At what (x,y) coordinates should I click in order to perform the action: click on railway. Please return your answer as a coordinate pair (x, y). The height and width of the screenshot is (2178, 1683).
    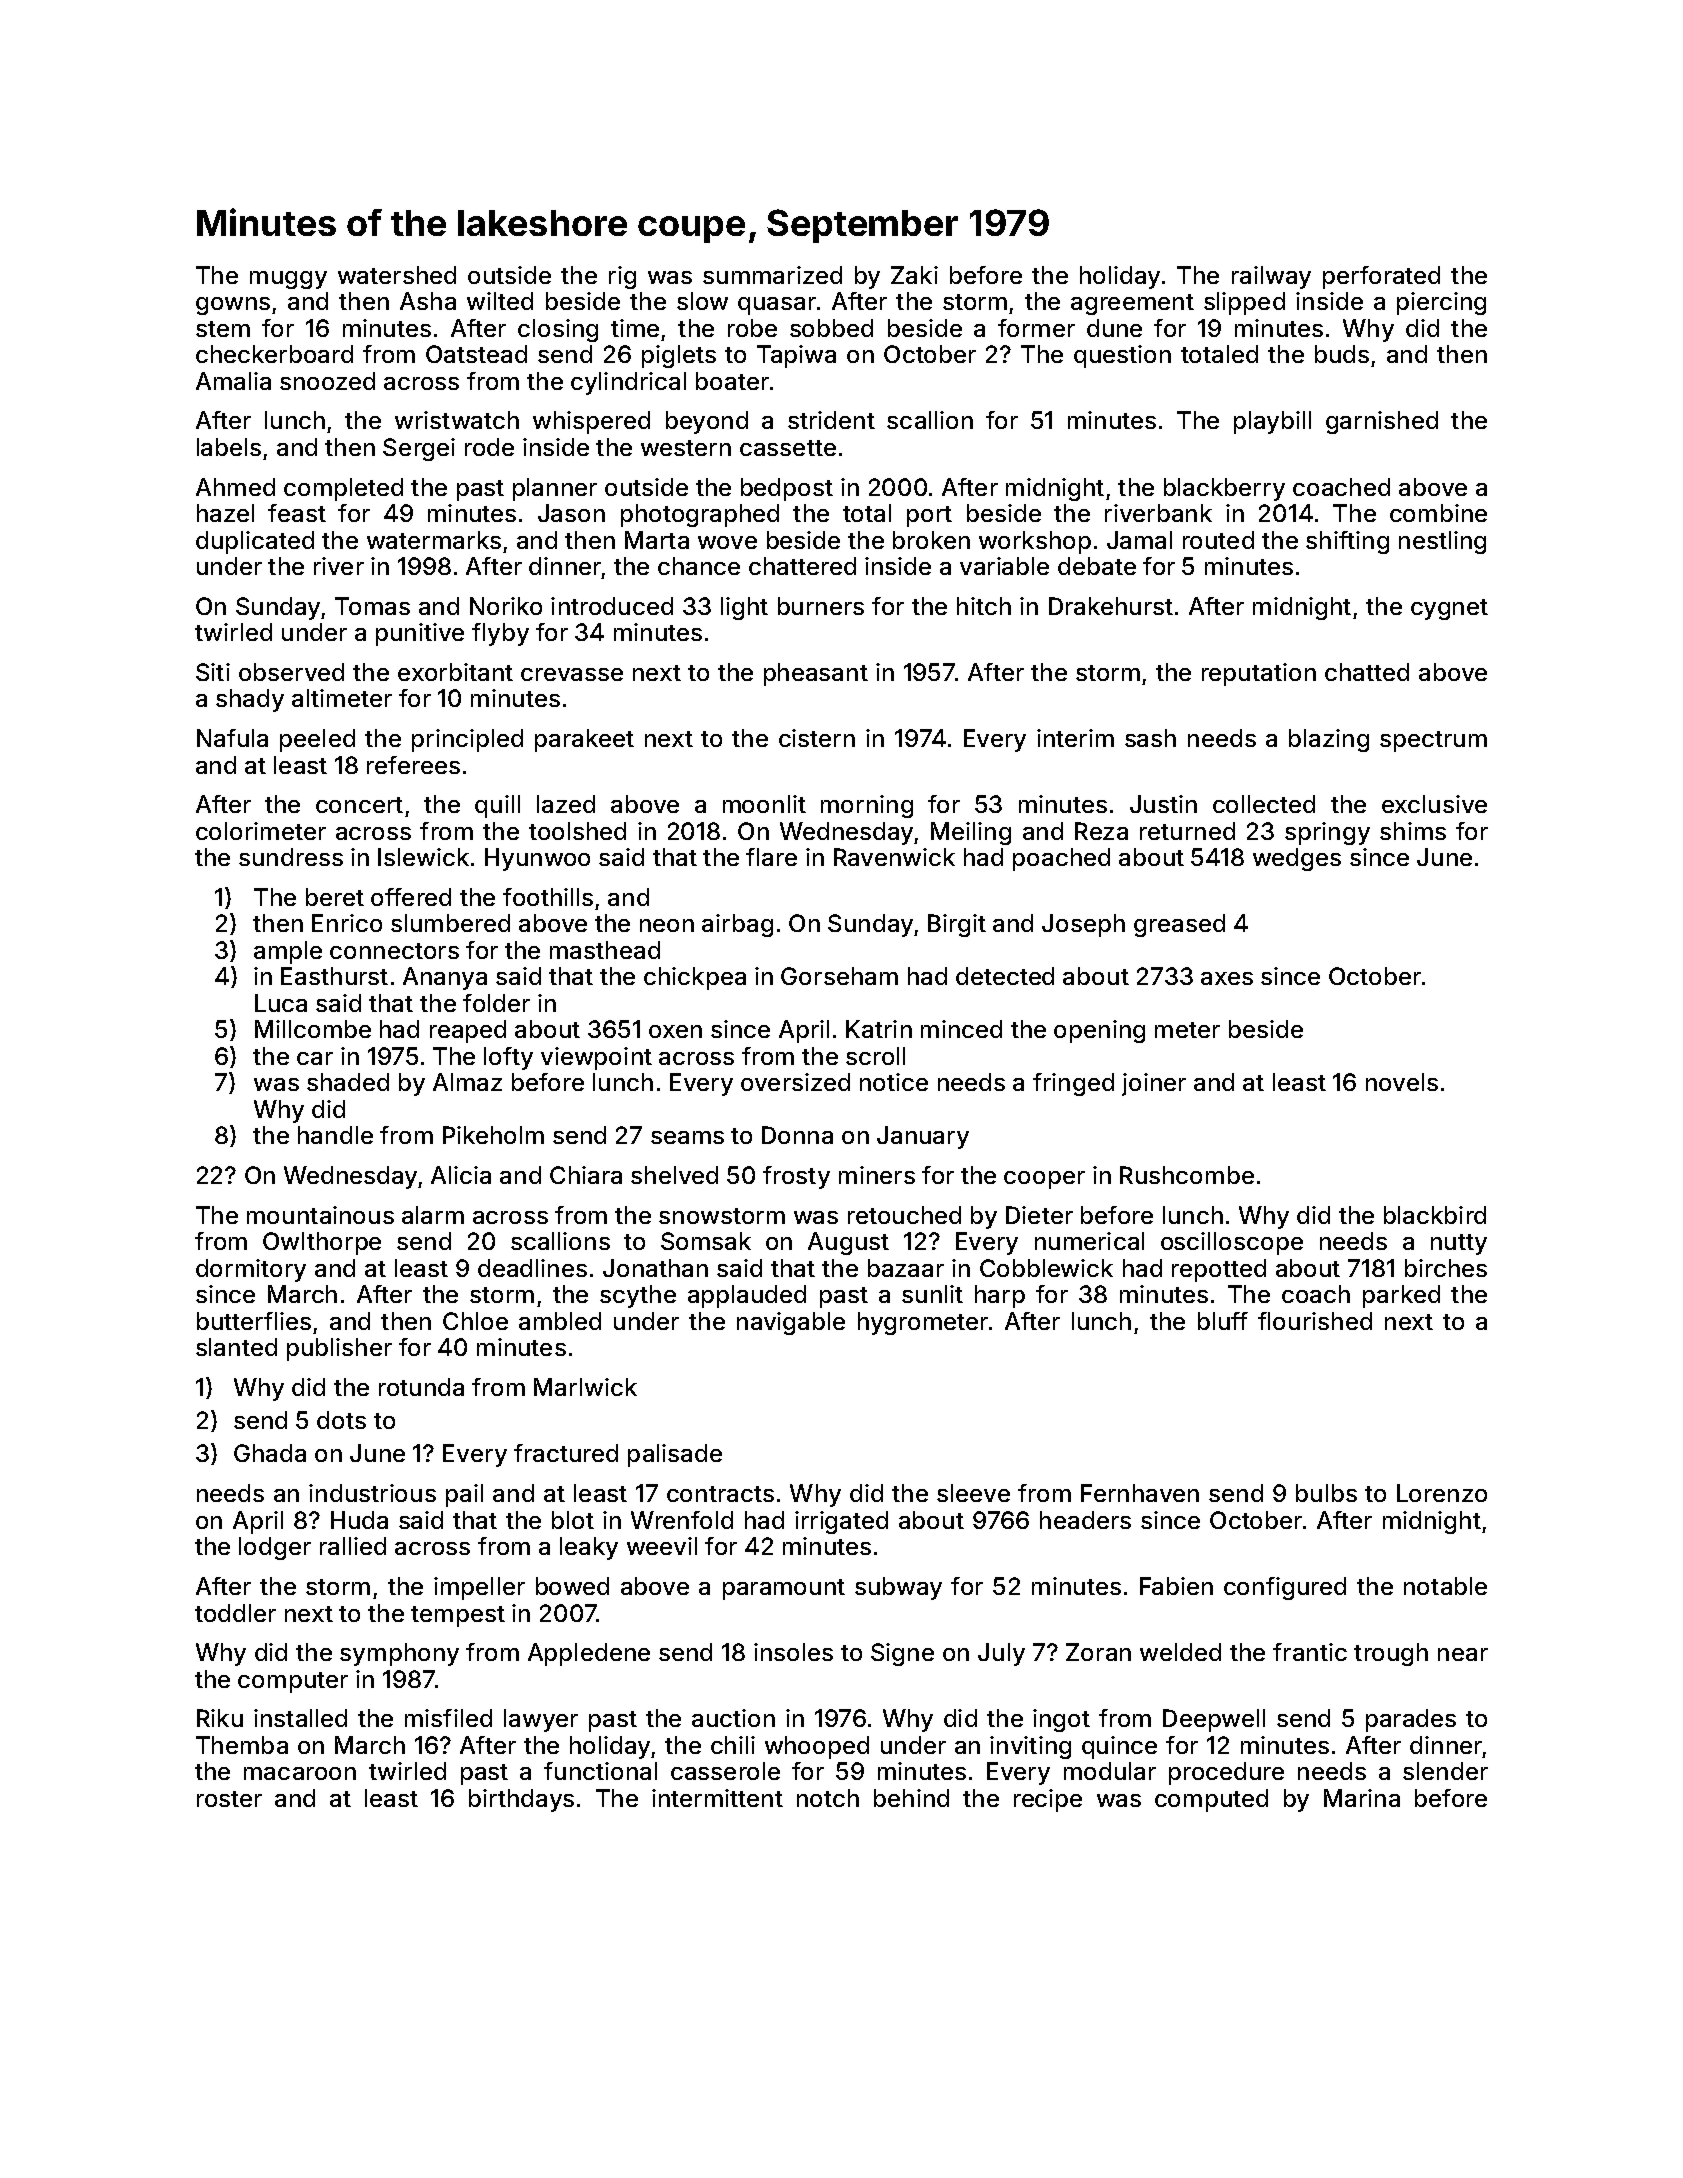
    Looking at the image, I should click on (1271, 277).
